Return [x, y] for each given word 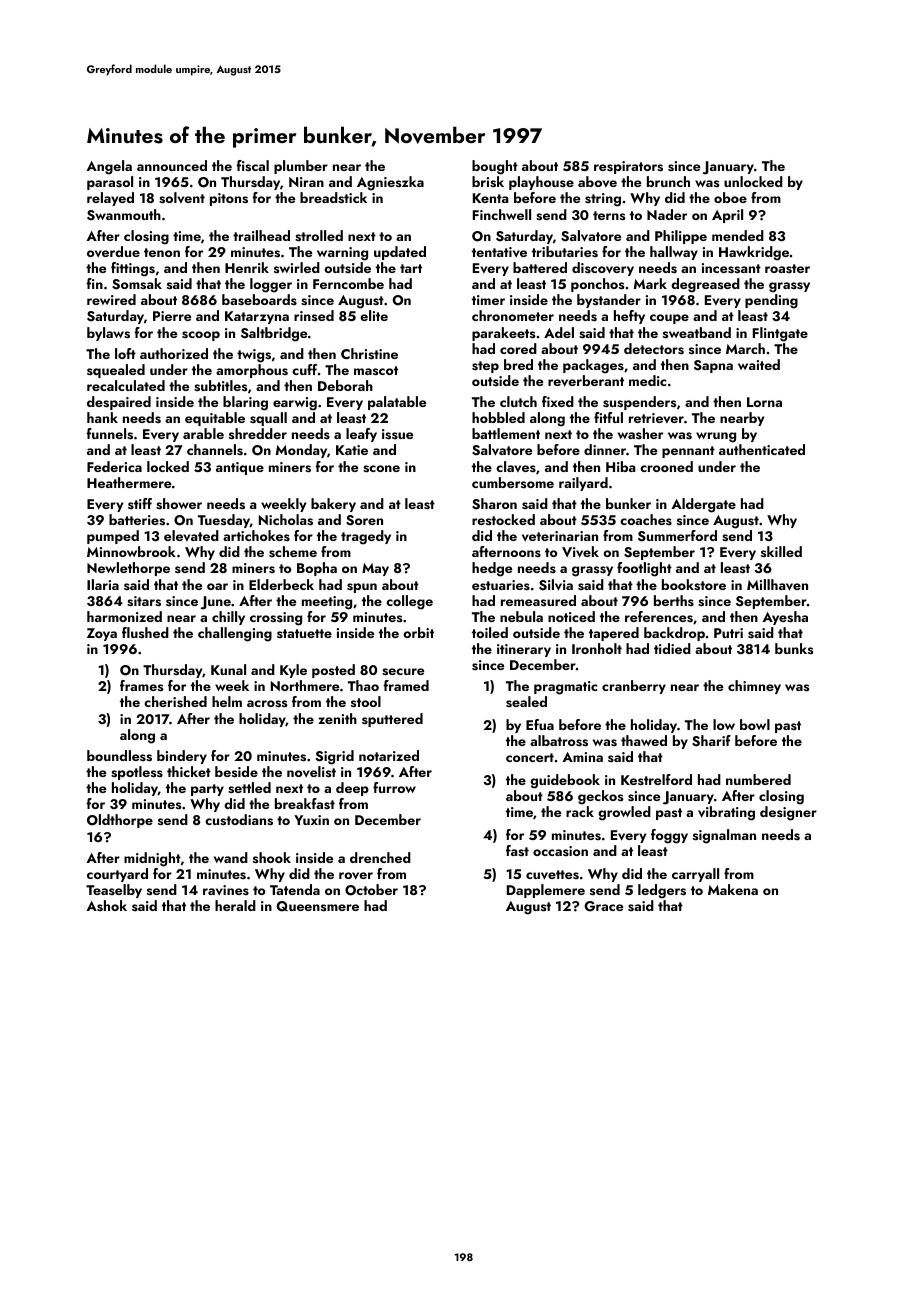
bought [495, 167]
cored [518, 348]
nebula [521, 616]
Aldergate [703, 505]
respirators [628, 167]
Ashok [106, 906]
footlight [644, 569]
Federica [114, 466]
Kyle [293, 671]
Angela [109, 167]
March [745, 348]
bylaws [108, 334]
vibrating [726, 813]
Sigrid [335, 757]
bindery [182, 757]
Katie [352, 450]
